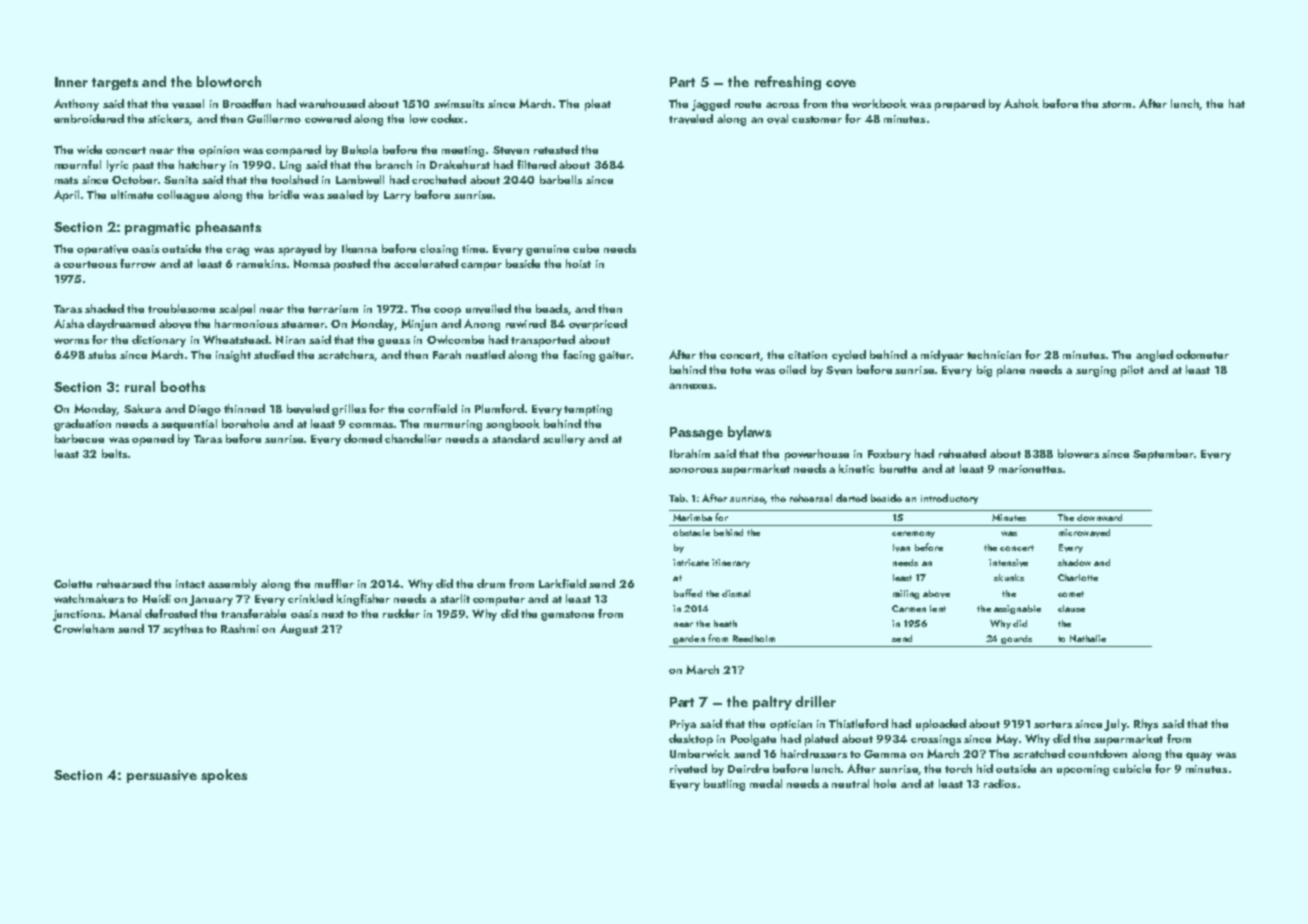 This screenshot has width=1308, height=924. Describe the element at coordinates (772, 703) in the screenshot. I see `paltry` at that location.
